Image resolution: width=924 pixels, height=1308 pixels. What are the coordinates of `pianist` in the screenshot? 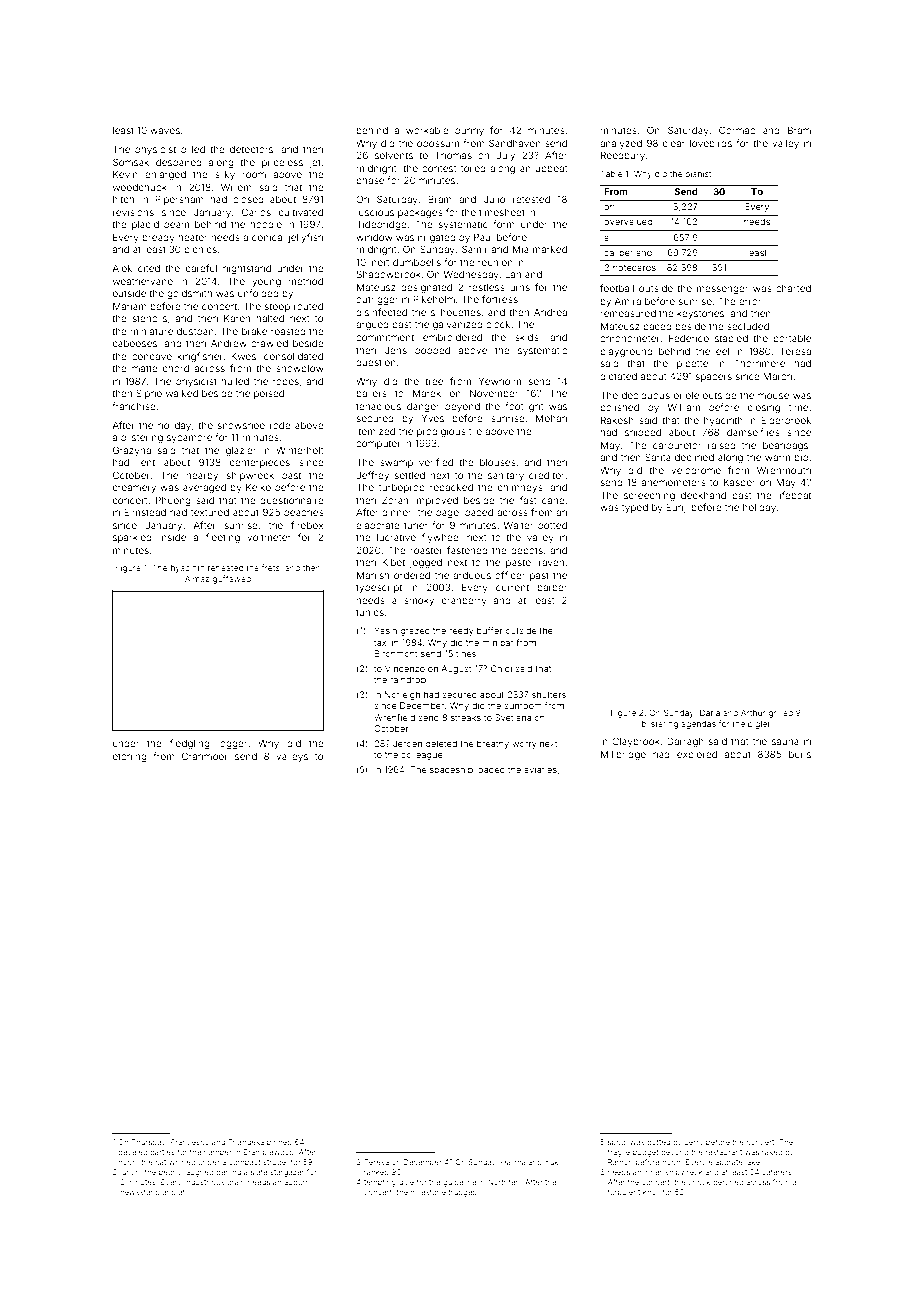 It's located at (698, 174).
